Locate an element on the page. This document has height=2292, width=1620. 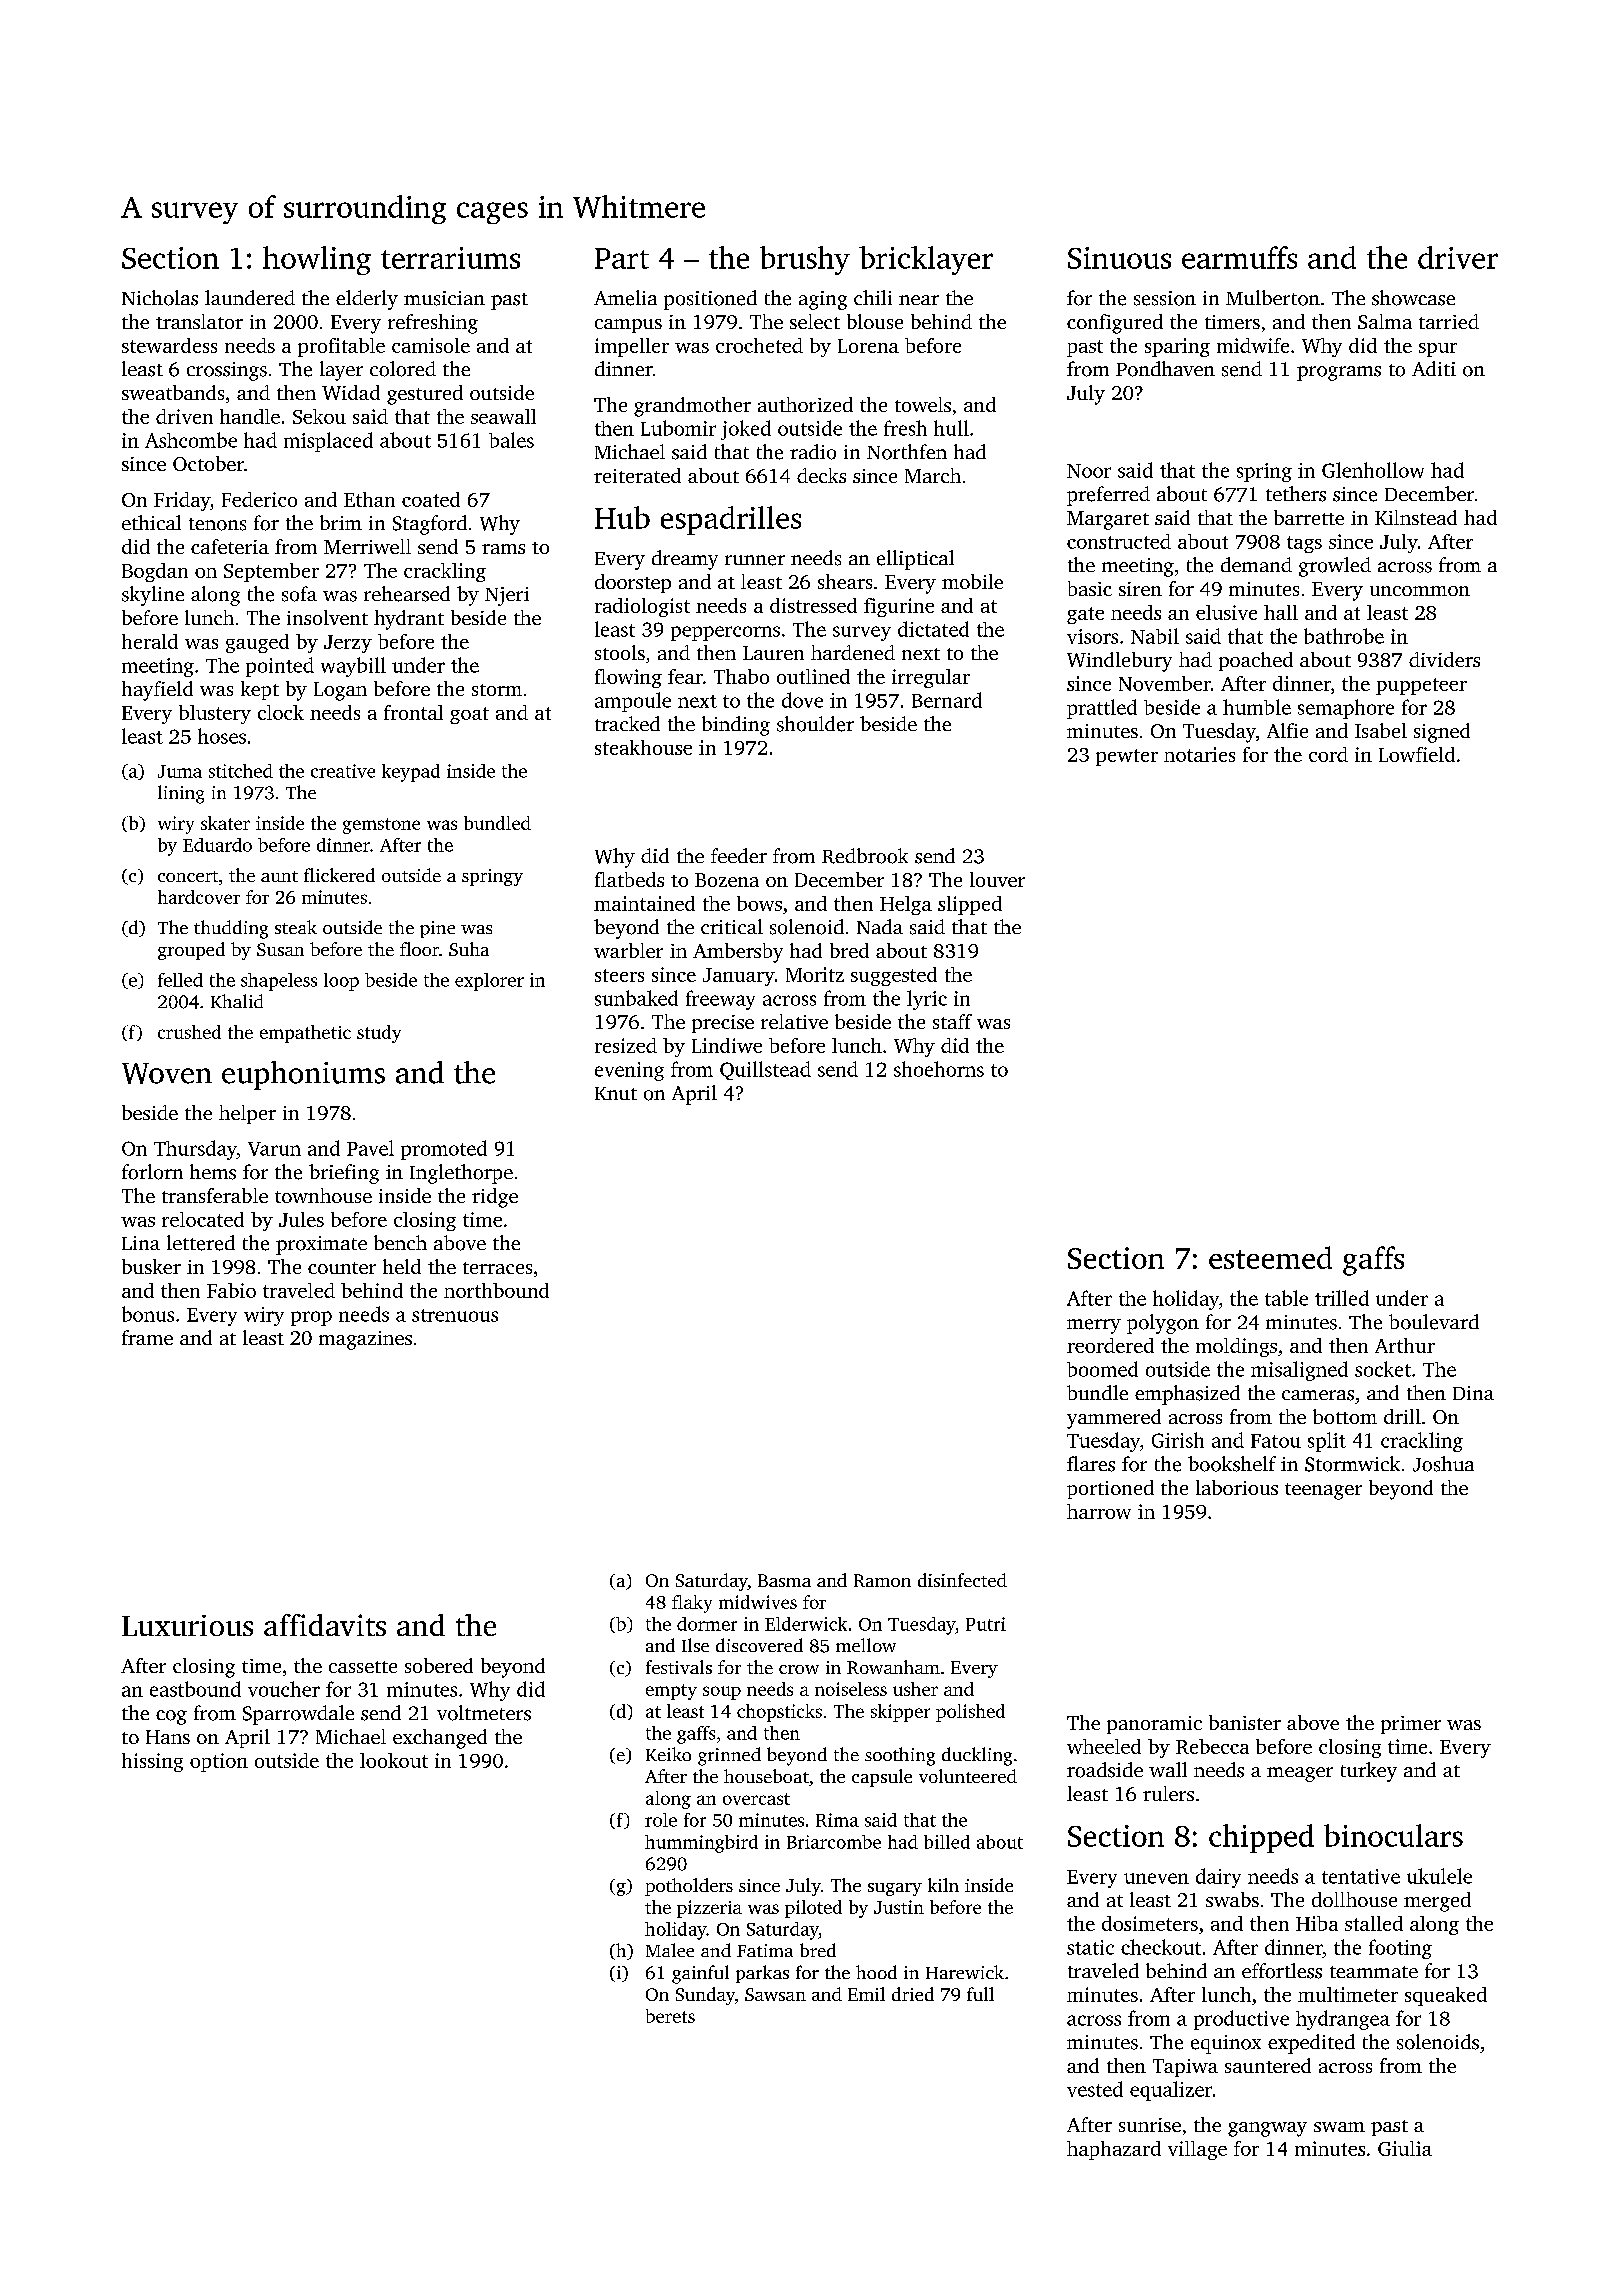
exchanged is located at coordinates (440, 1739).
